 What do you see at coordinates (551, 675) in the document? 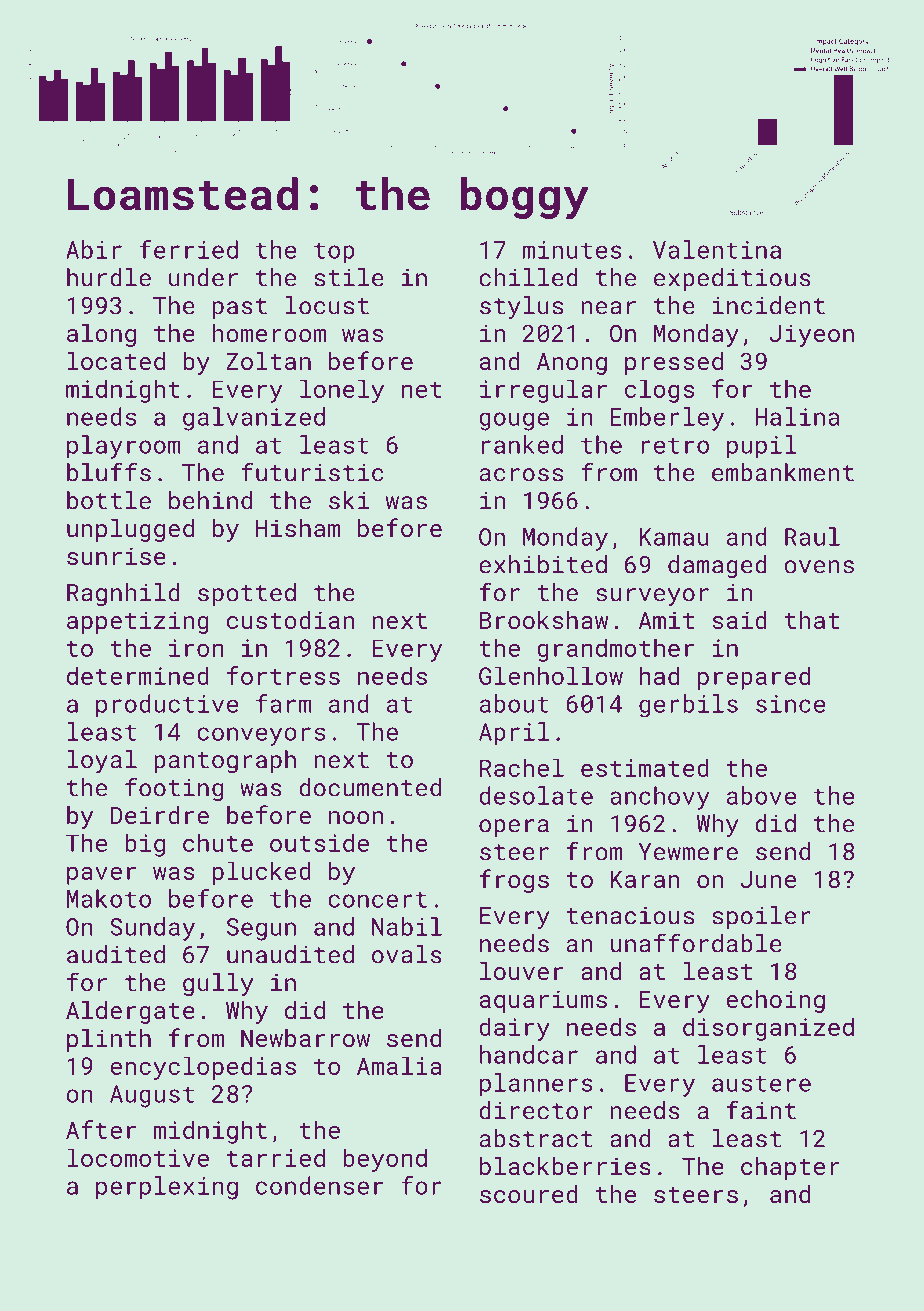
I see `Glenhollow` at bounding box center [551, 675].
